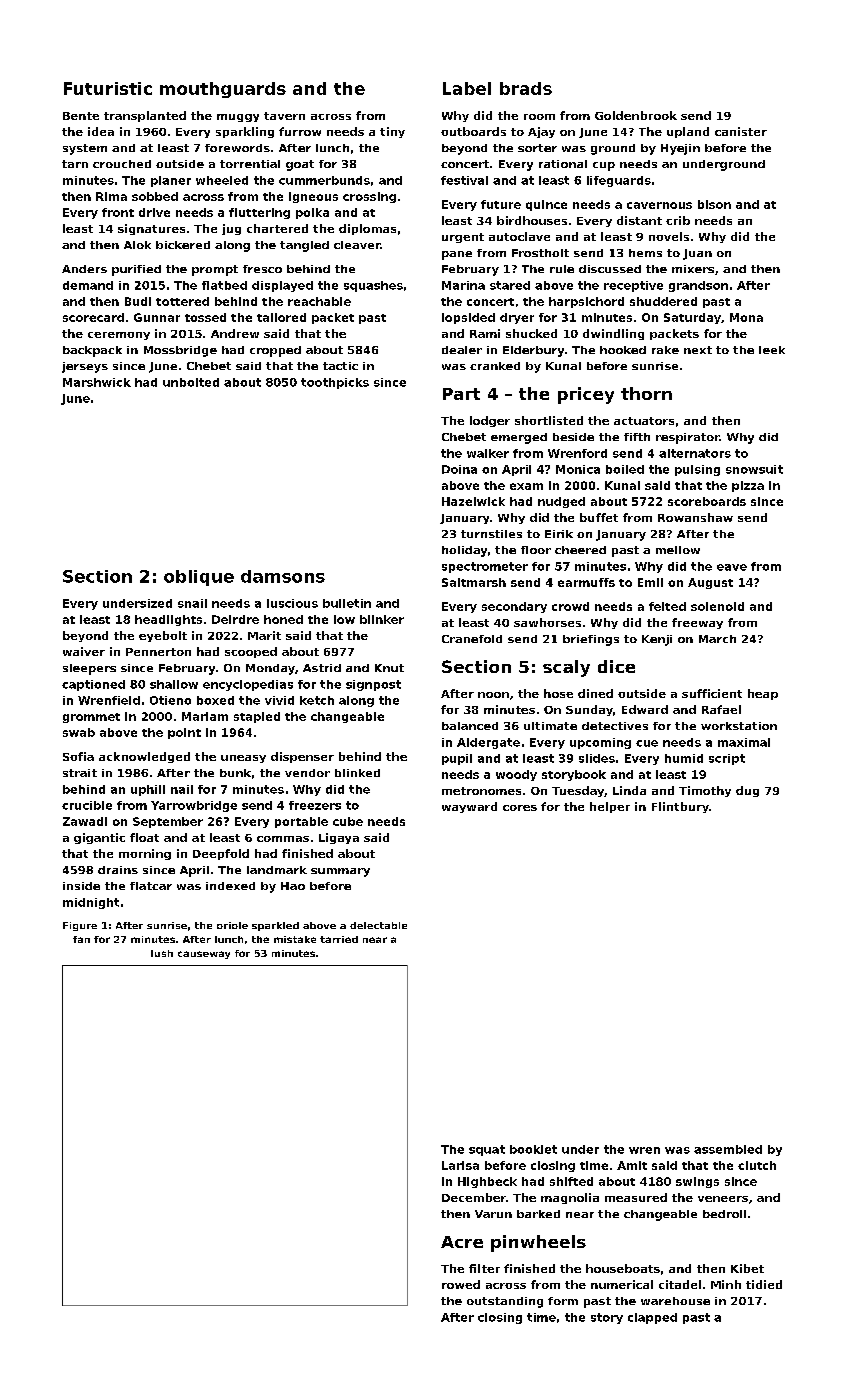 This image has width=849, height=1400. What do you see at coordinates (378, 925) in the image?
I see `delectable` at bounding box center [378, 925].
